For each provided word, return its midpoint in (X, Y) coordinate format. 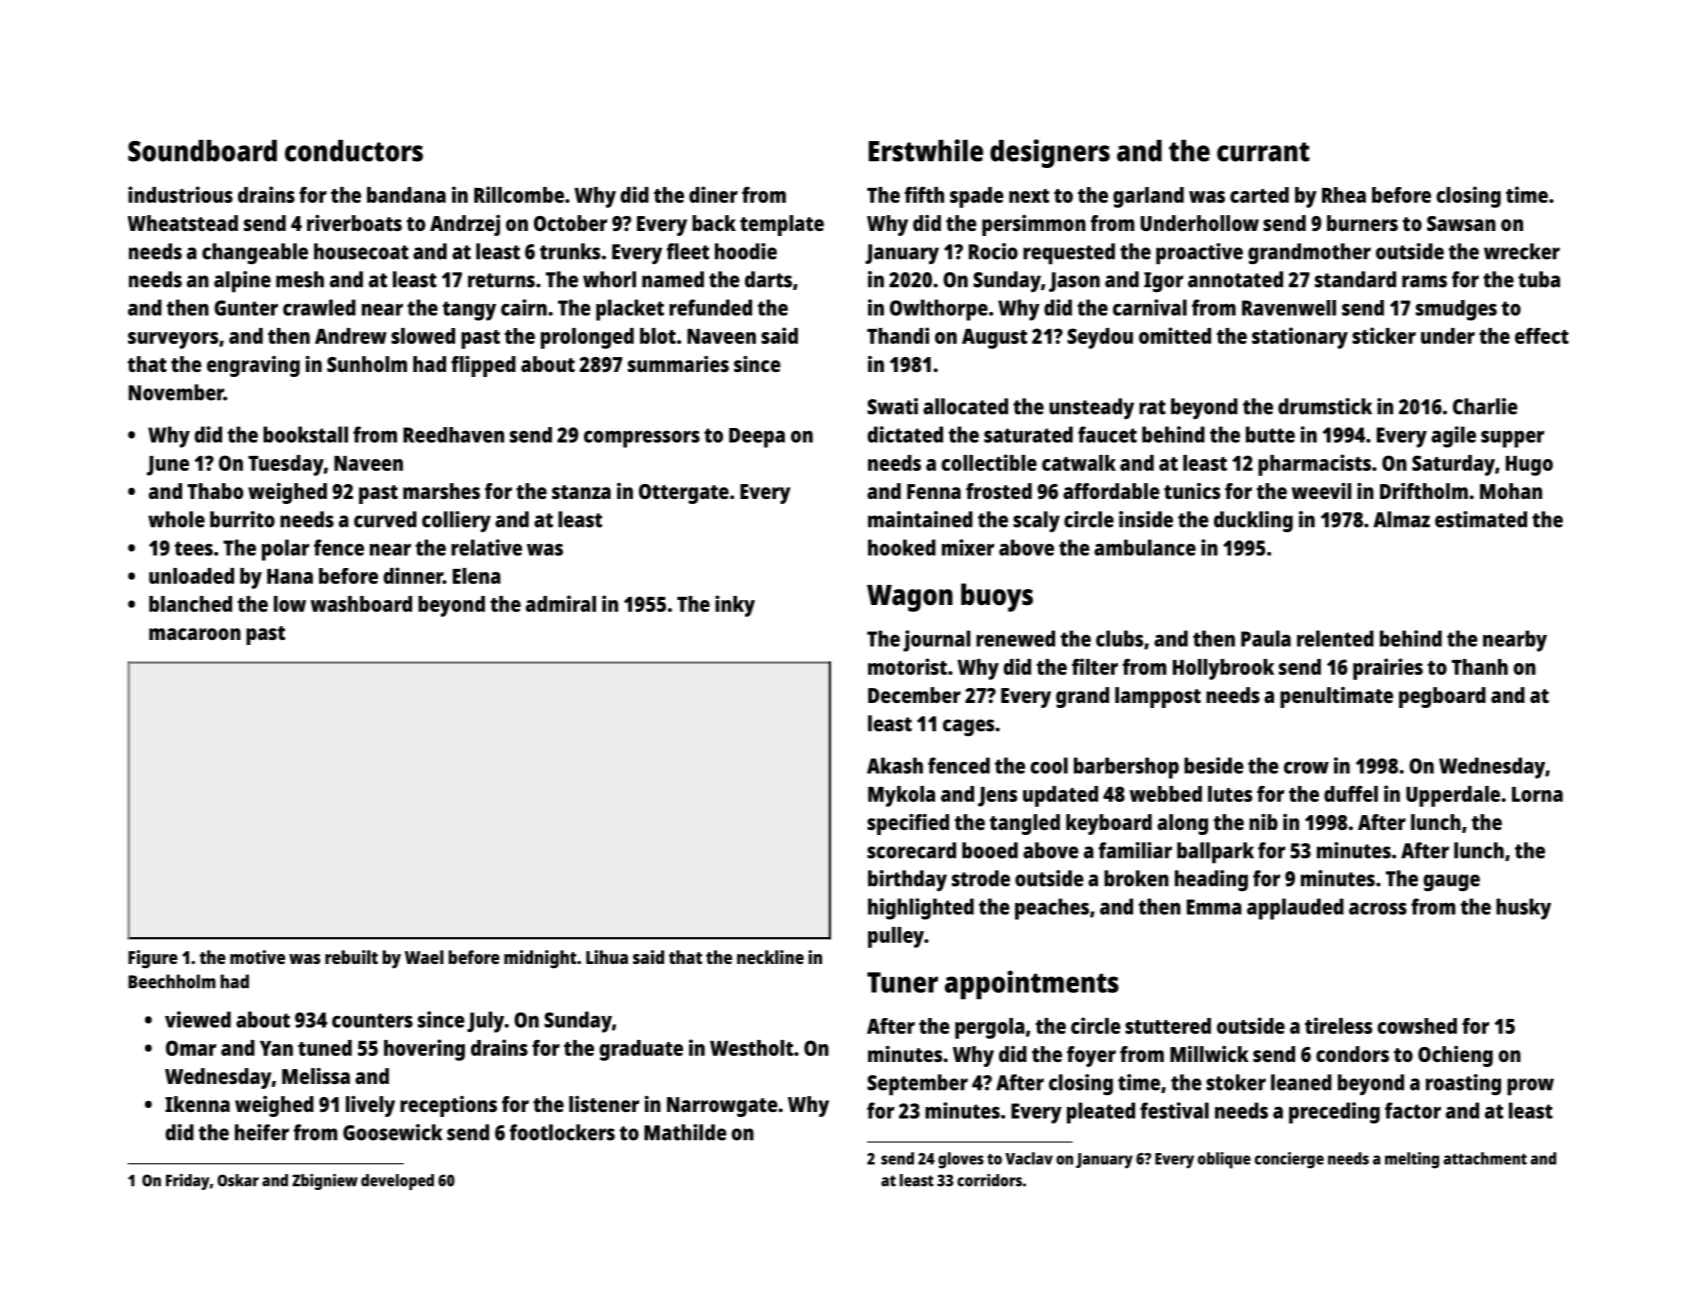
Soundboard (202, 151)
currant (1263, 152)
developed (397, 1182)
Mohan (1511, 491)
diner (713, 194)
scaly (1036, 521)
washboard (361, 604)
